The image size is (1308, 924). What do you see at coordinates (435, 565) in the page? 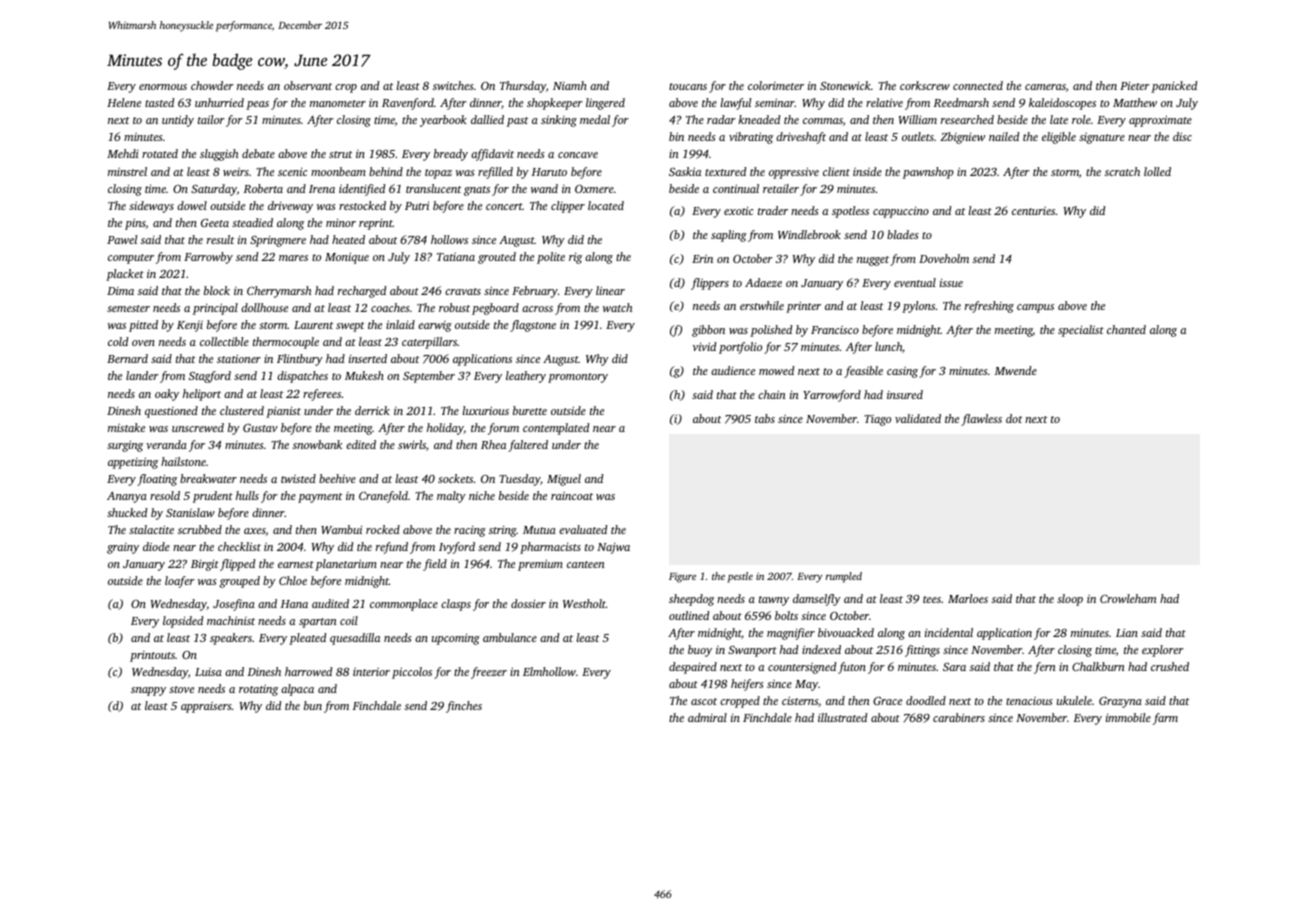
I see `field` at bounding box center [435, 565].
